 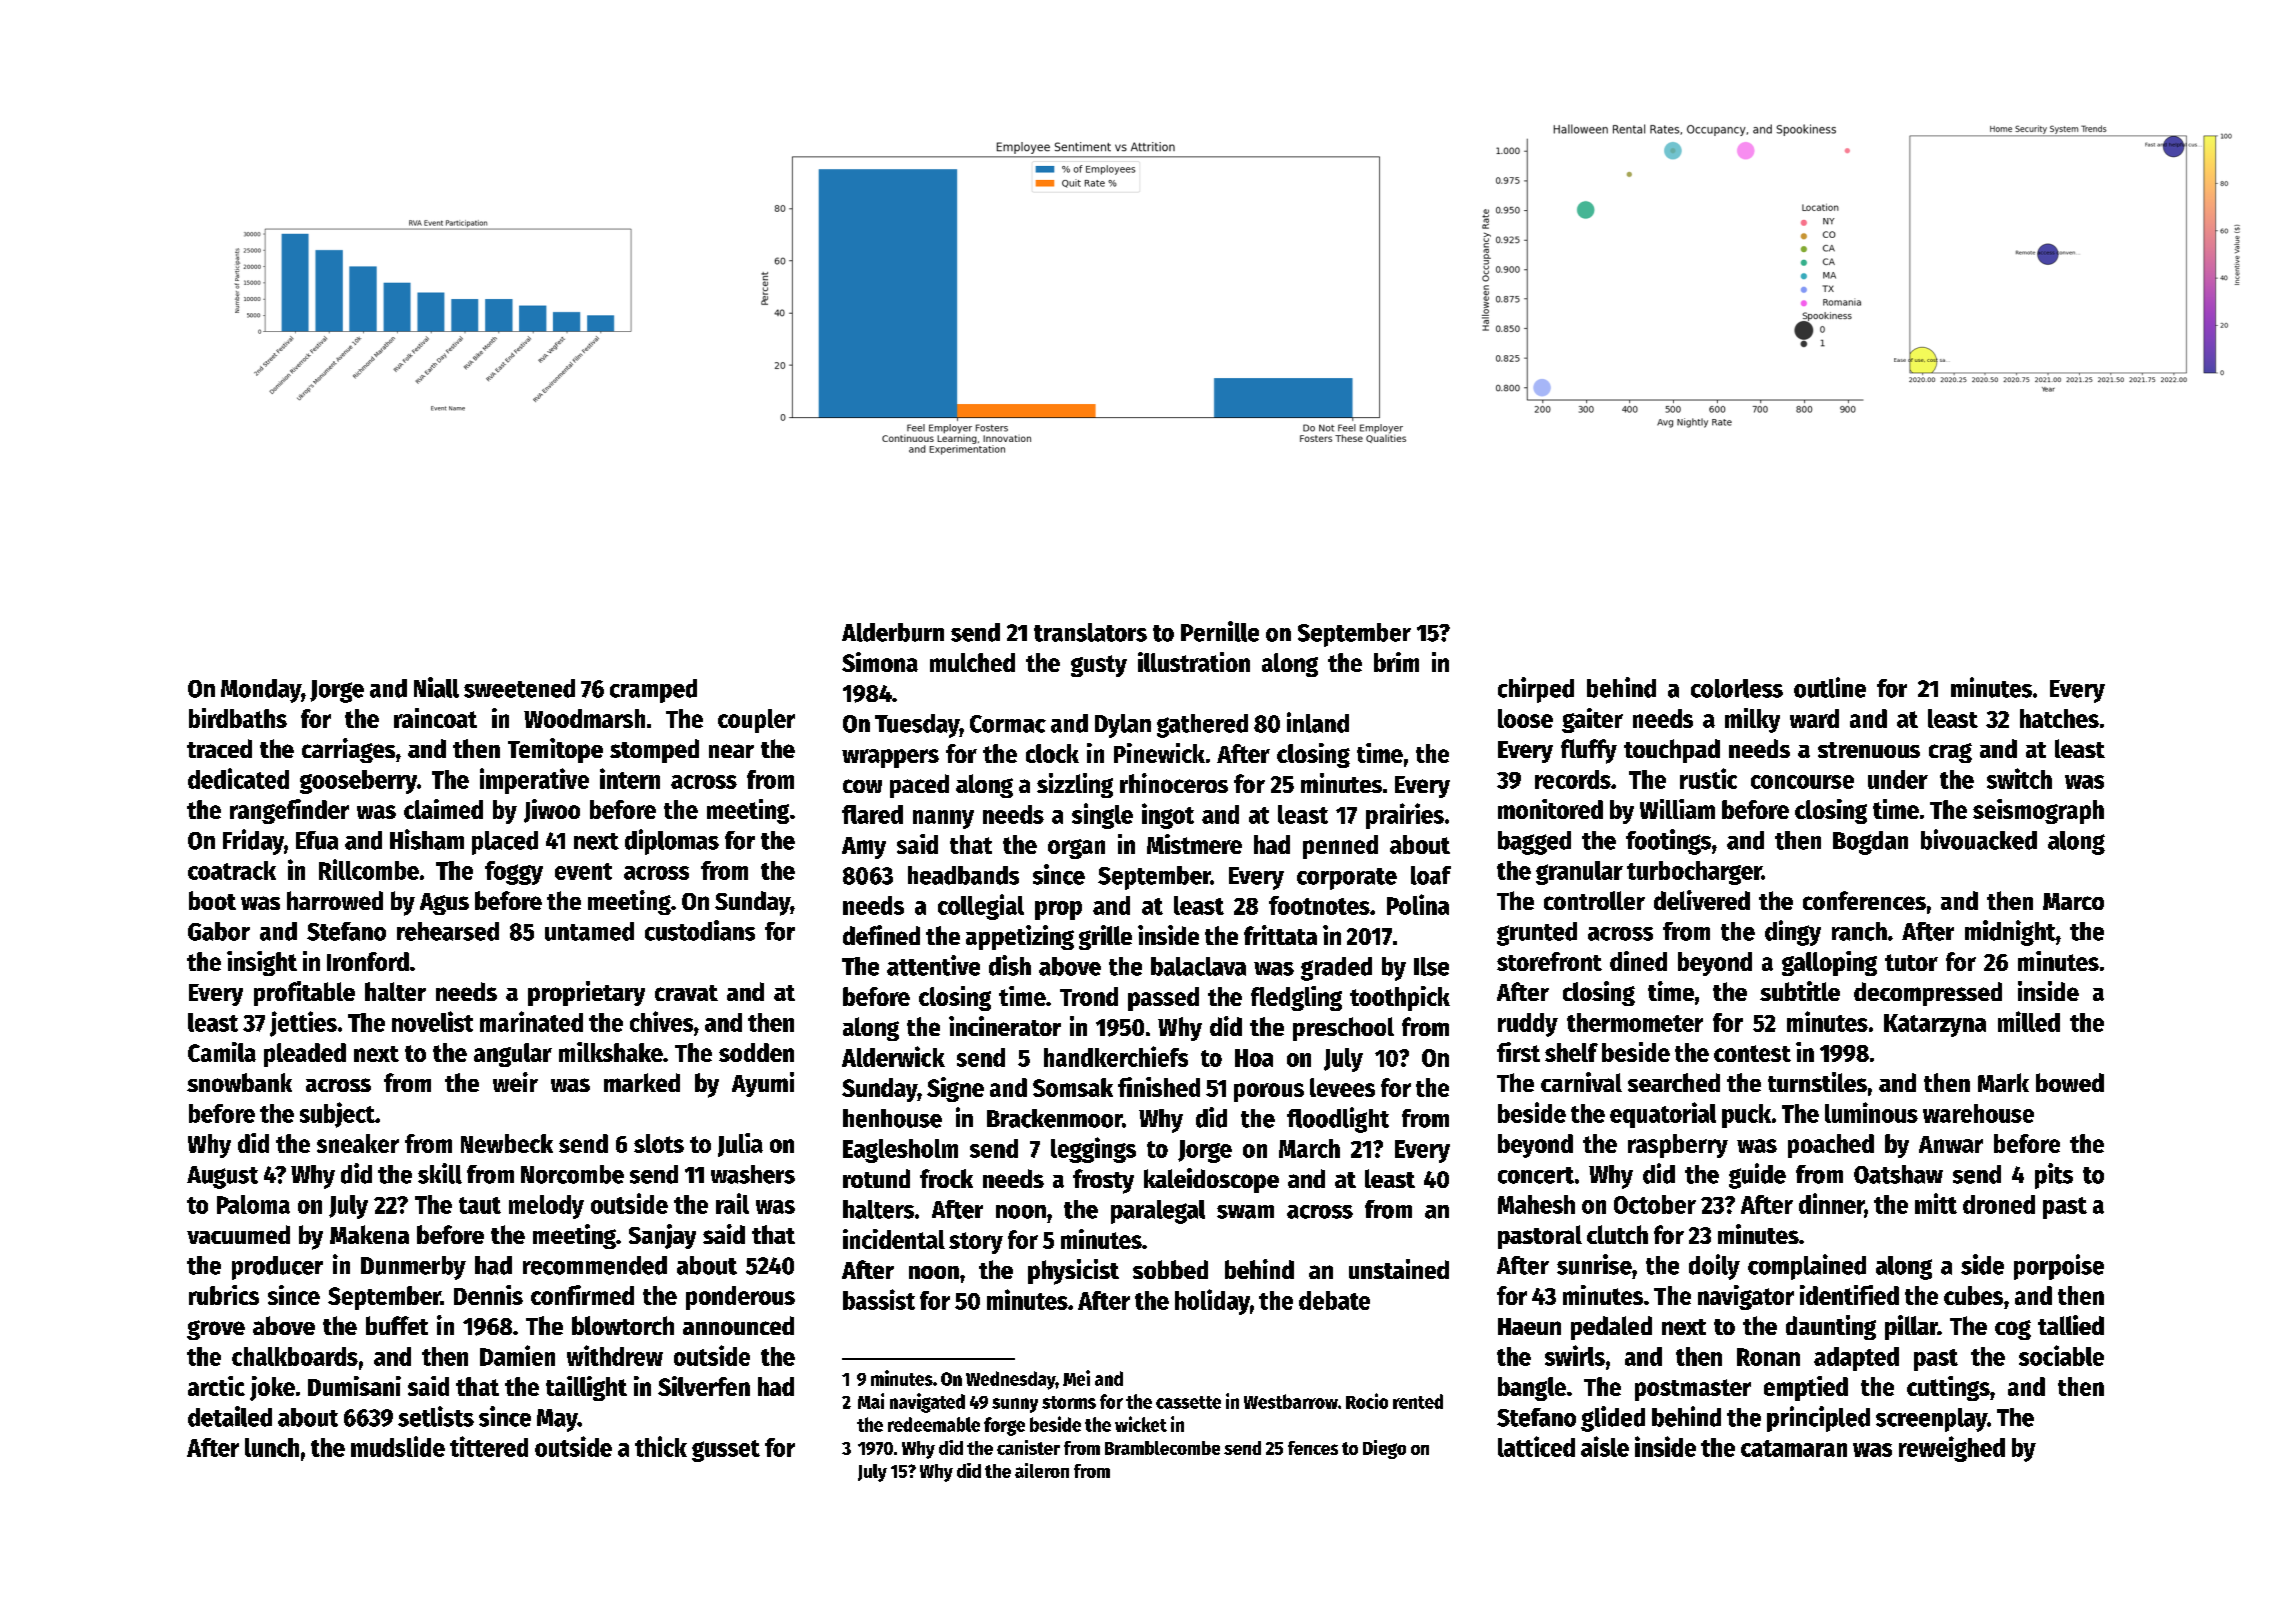 I want to click on toothpick, so click(x=1400, y=998).
